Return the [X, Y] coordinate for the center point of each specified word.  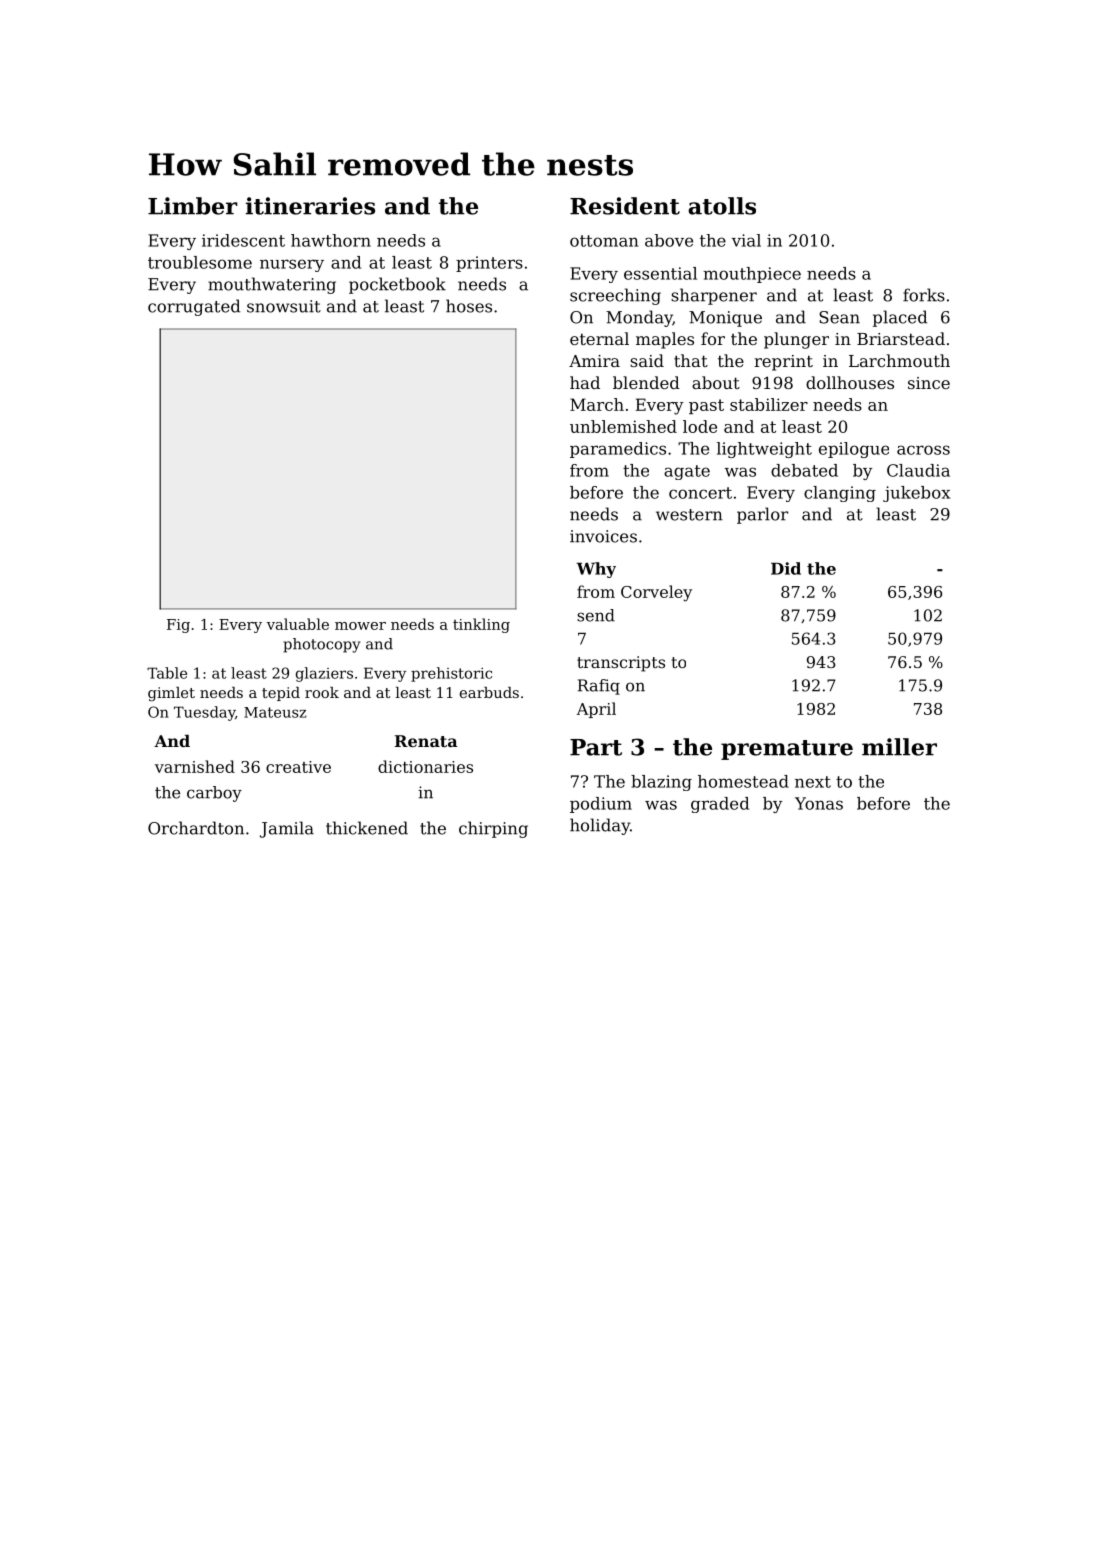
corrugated [194, 307]
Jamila [287, 829]
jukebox [916, 494]
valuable [298, 624]
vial [746, 240]
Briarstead [901, 338]
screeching [615, 296]
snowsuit [284, 306]
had [585, 382]
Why [596, 570]
